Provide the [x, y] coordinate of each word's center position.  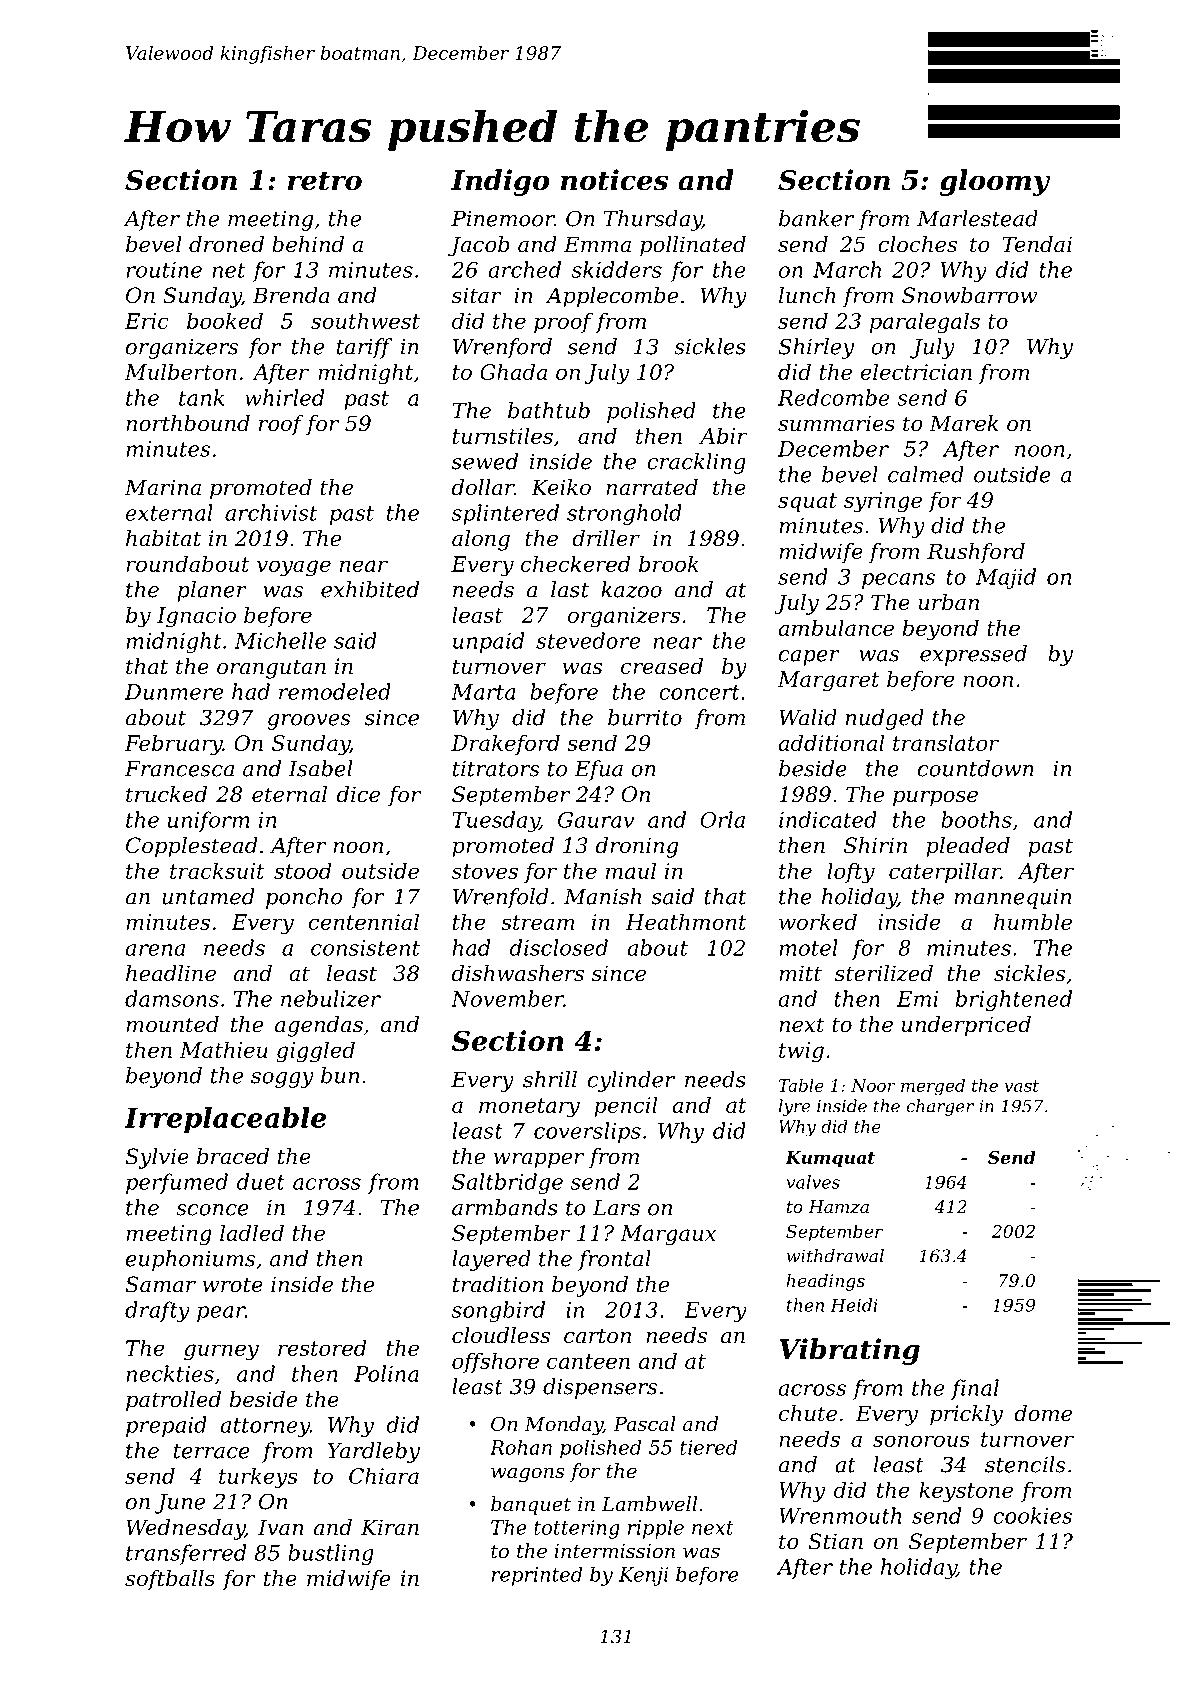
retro [325, 181]
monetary [529, 1108]
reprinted [537, 1576]
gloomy [995, 182]
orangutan [271, 669]
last [570, 589]
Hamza [838, 1207]
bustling [331, 1554]
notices [614, 180]
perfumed [177, 1183]
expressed [973, 655]
